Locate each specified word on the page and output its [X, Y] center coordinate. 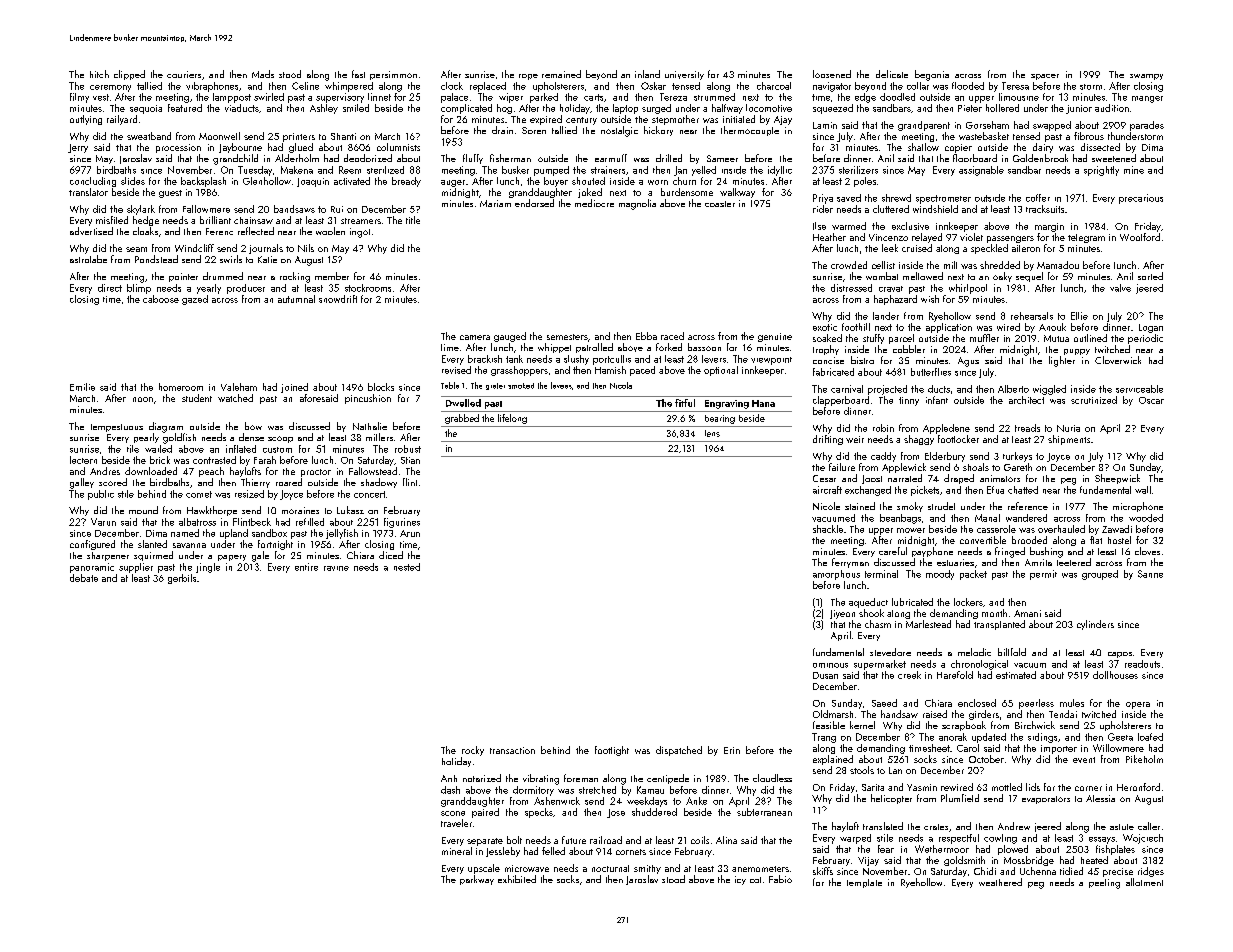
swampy [1146, 77]
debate [84, 578]
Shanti [343, 136]
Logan [1151, 328]
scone [453, 813]
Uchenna [1038, 871]
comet [199, 494]
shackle [828, 529]
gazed [195, 300]
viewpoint [771, 361]
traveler [456, 823]
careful [893, 551]
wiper [511, 98]
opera [1138, 705]
